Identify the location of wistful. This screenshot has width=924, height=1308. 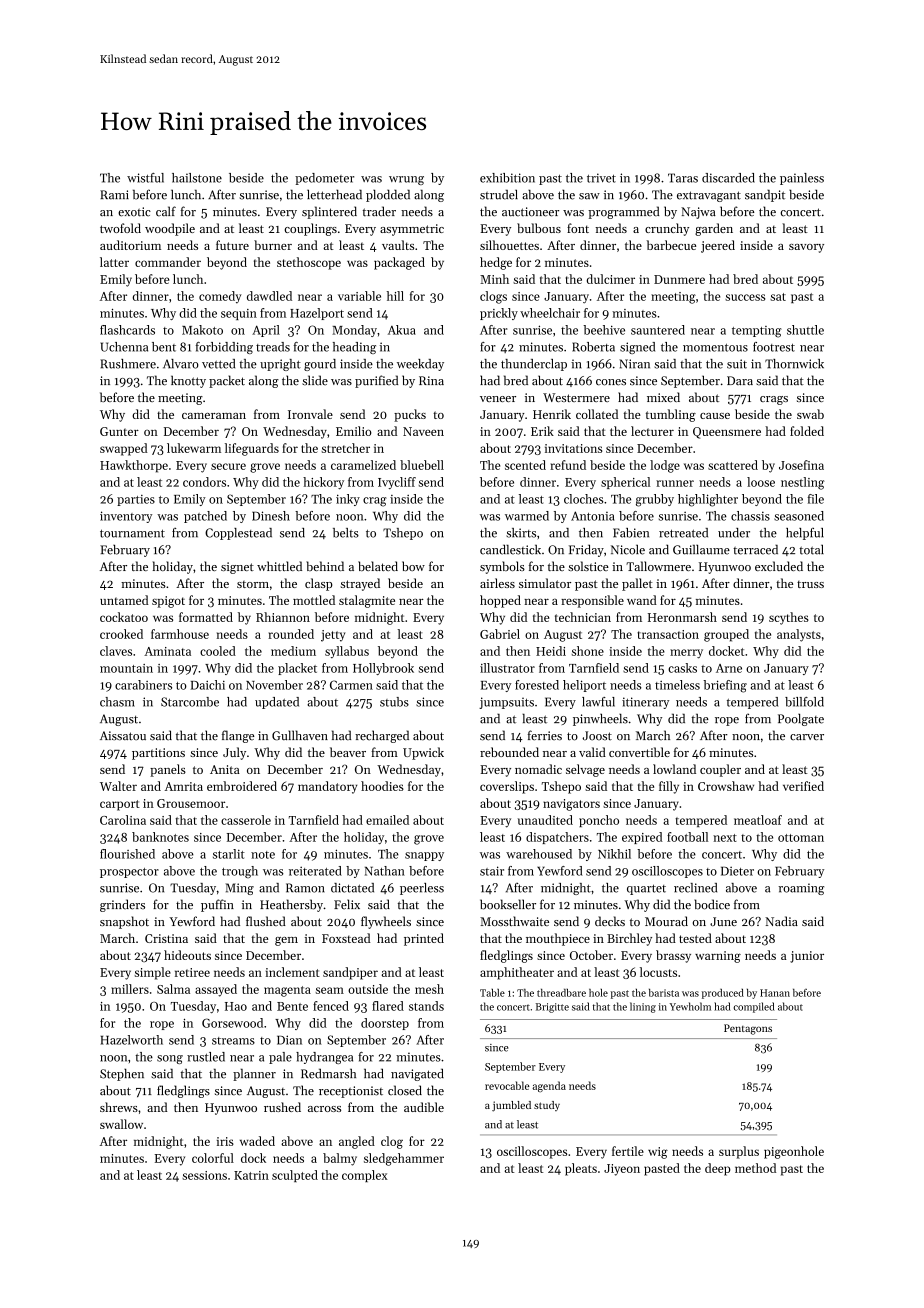
(145, 178).
